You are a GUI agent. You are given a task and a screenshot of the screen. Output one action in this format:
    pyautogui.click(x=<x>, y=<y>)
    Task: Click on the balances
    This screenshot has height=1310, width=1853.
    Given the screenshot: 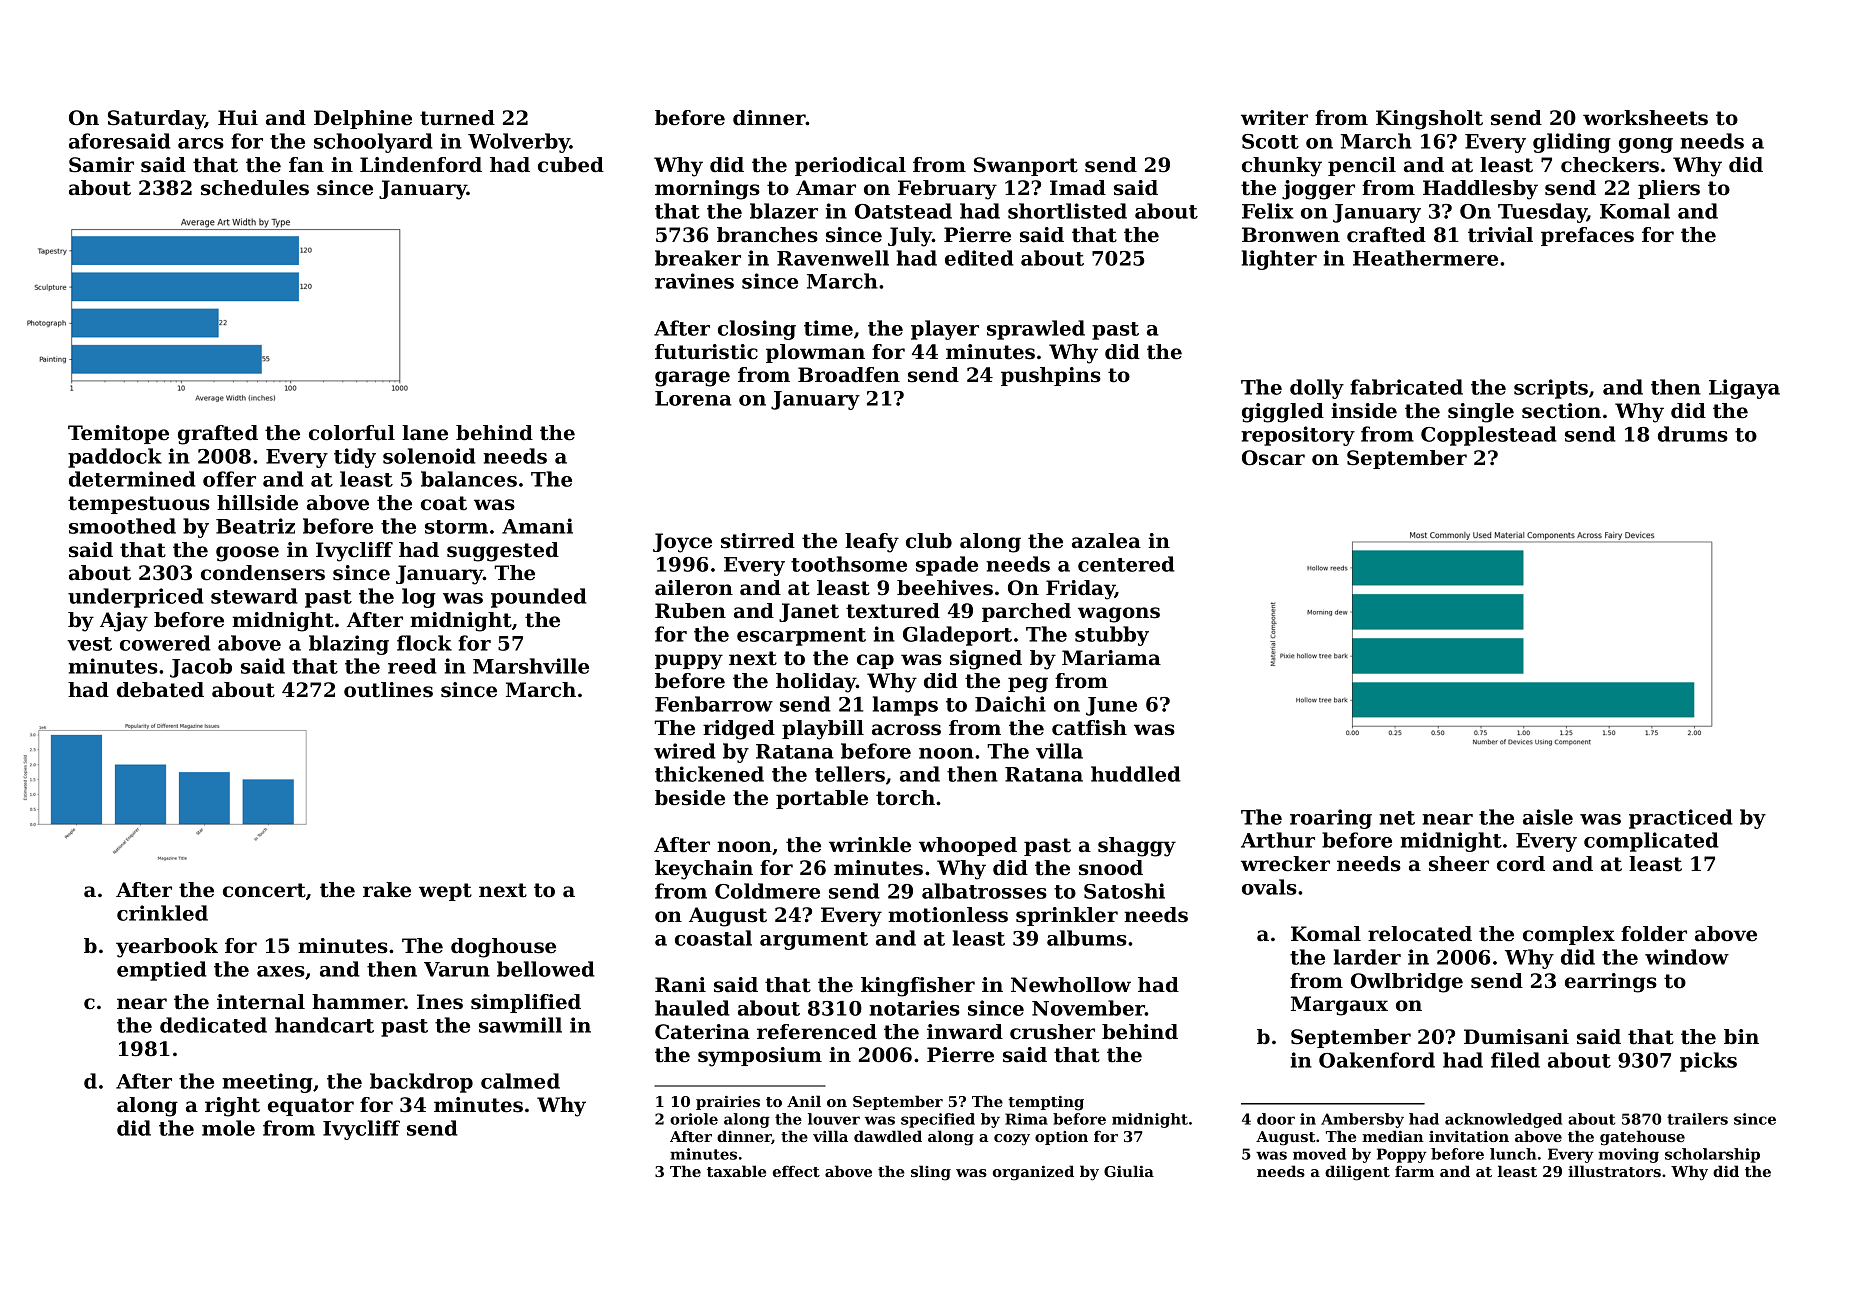 What is the action you would take?
    pyautogui.click(x=469, y=479)
